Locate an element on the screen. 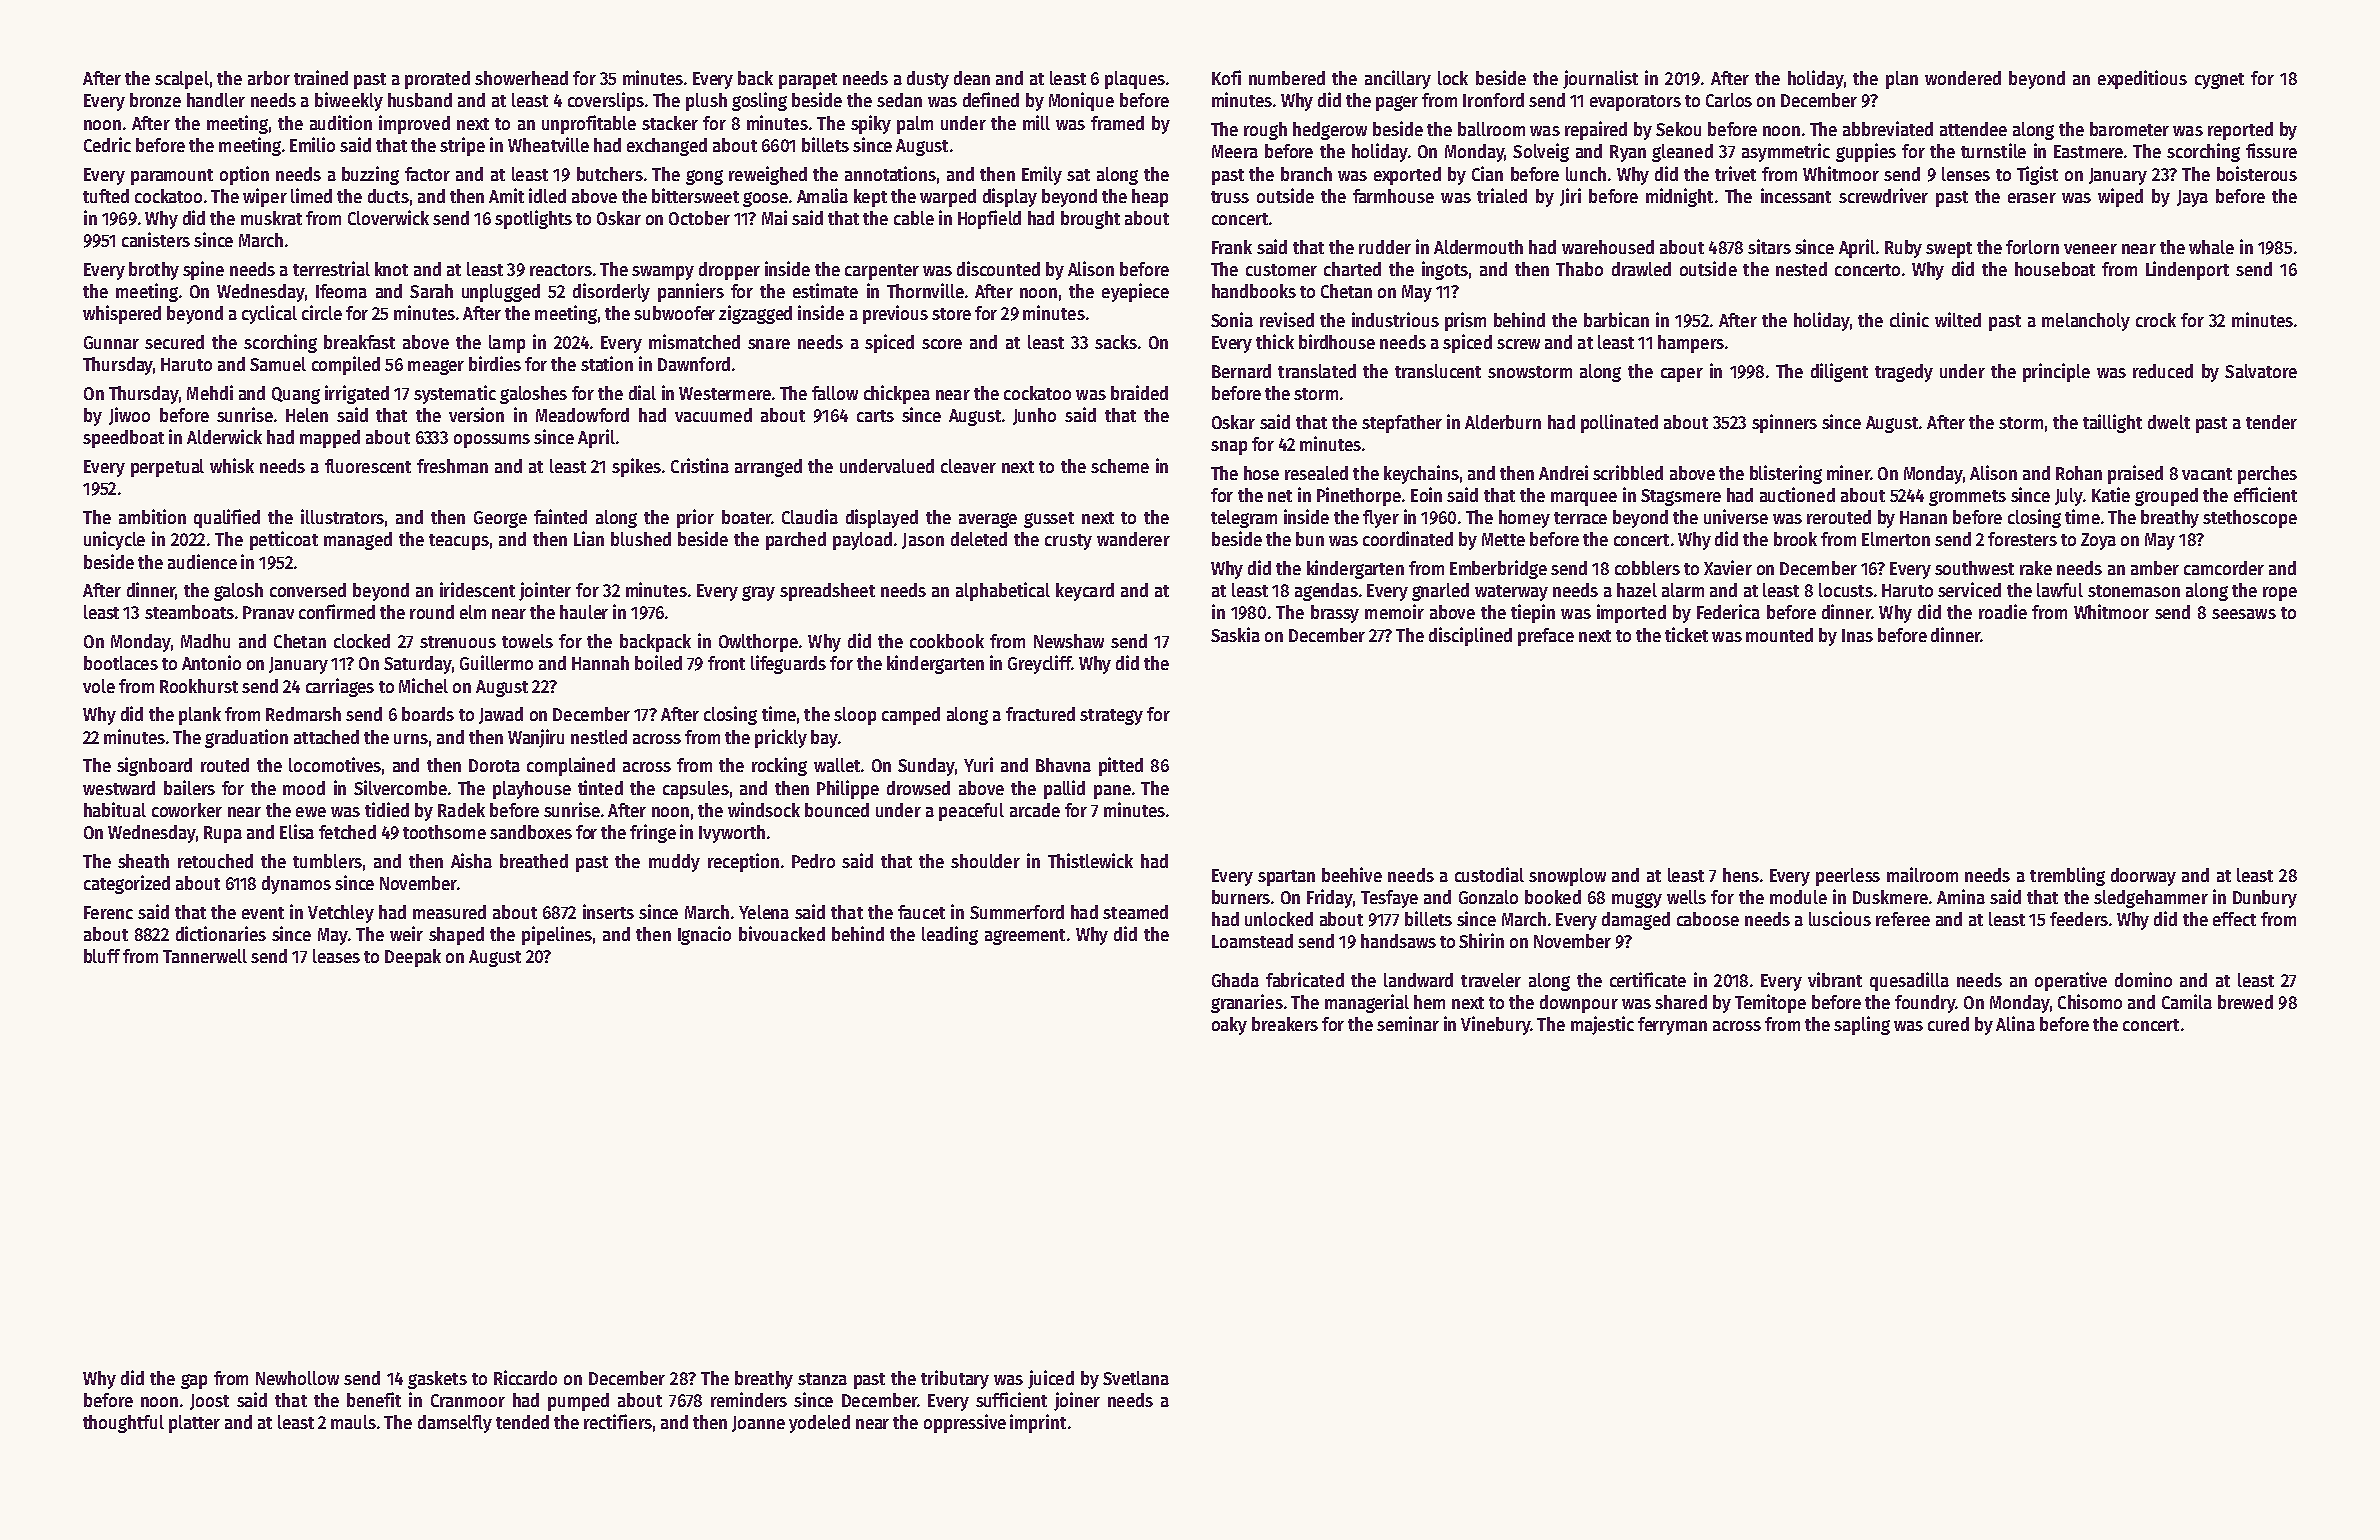 This screenshot has height=1540, width=2380. ferryman is located at coordinates (1672, 1026).
